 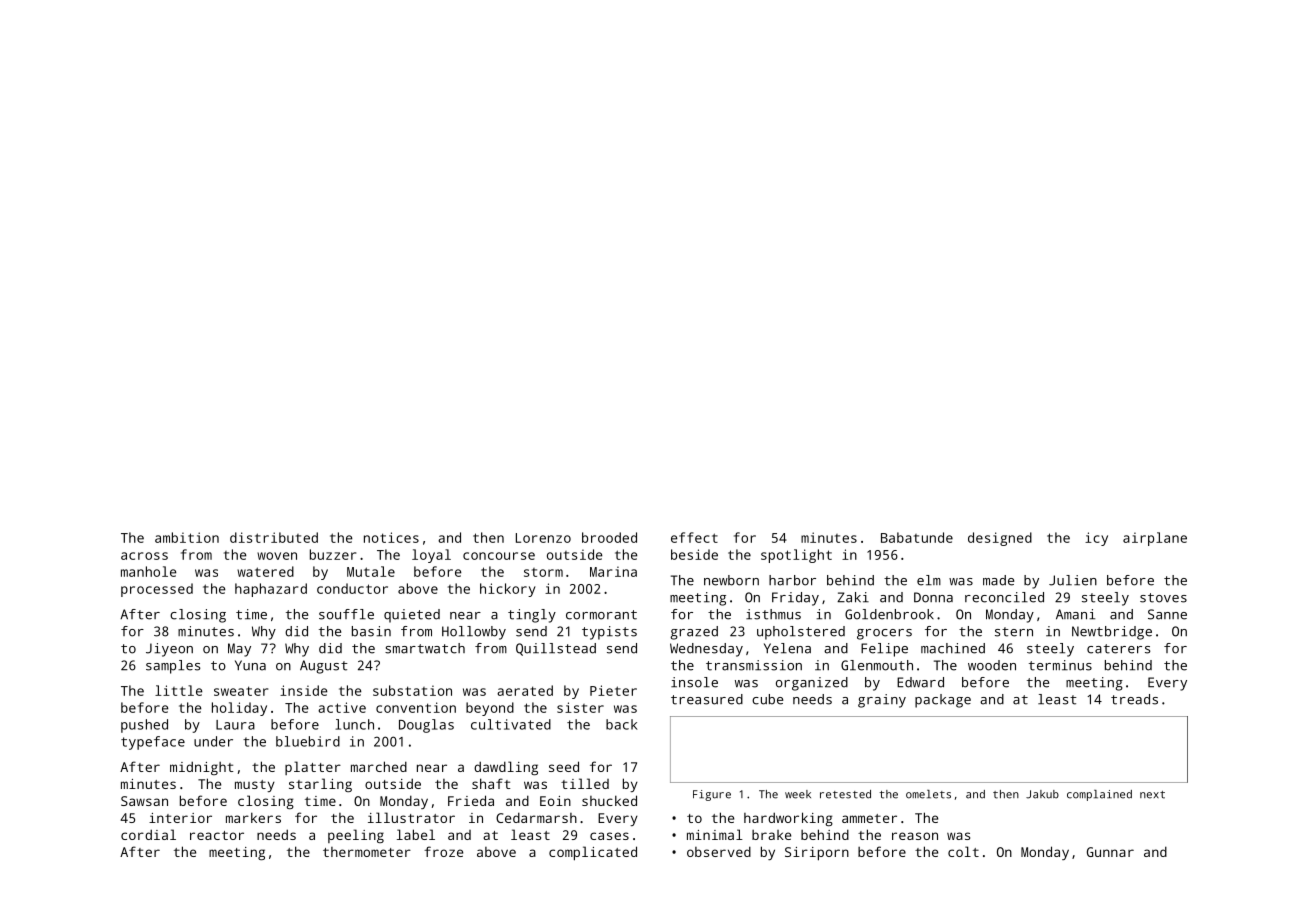 I want to click on Gunnar, so click(x=1110, y=852).
